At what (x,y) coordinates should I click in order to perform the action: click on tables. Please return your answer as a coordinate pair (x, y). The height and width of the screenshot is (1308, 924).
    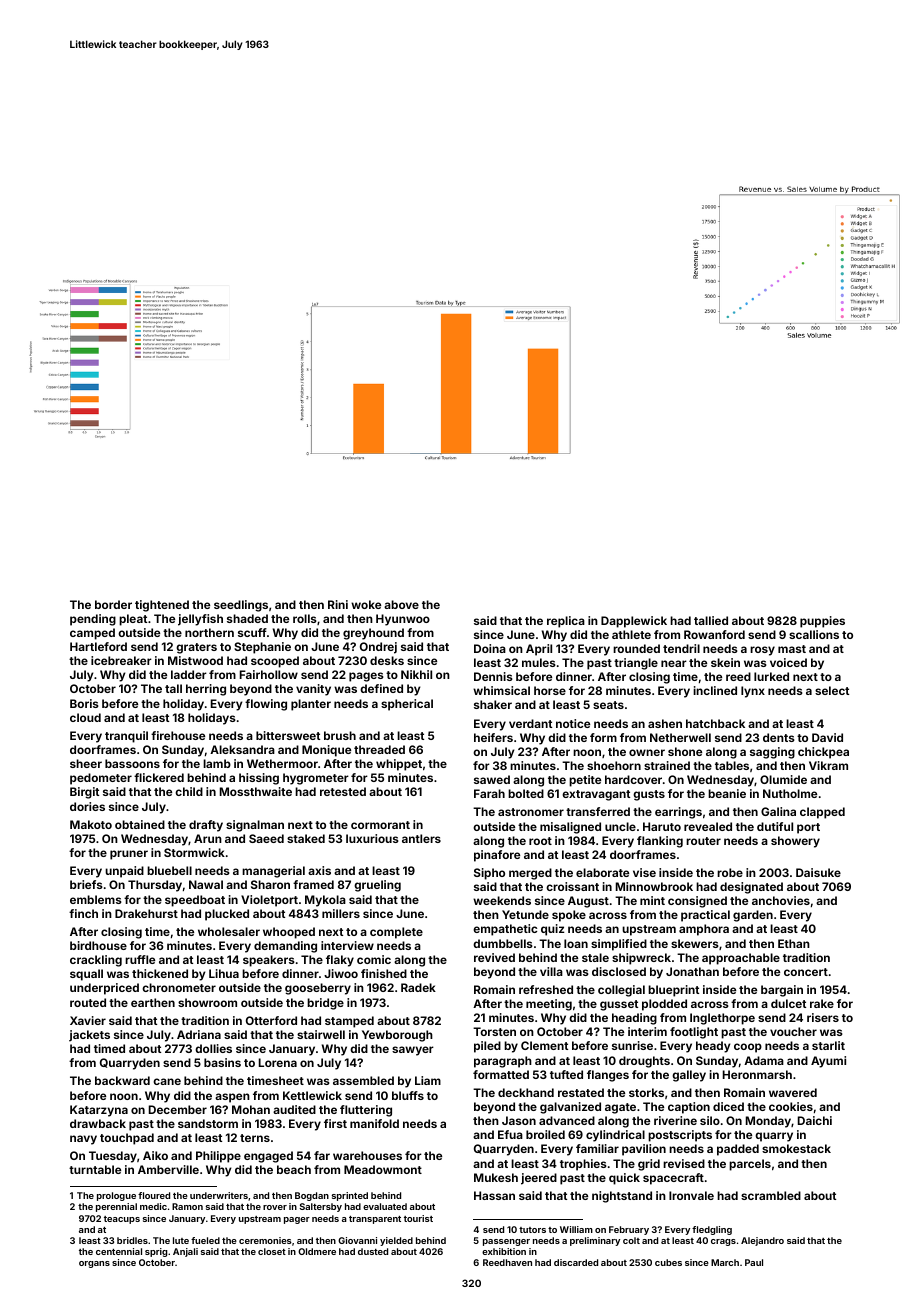
    Looking at the image, I should click on (732, 765).
